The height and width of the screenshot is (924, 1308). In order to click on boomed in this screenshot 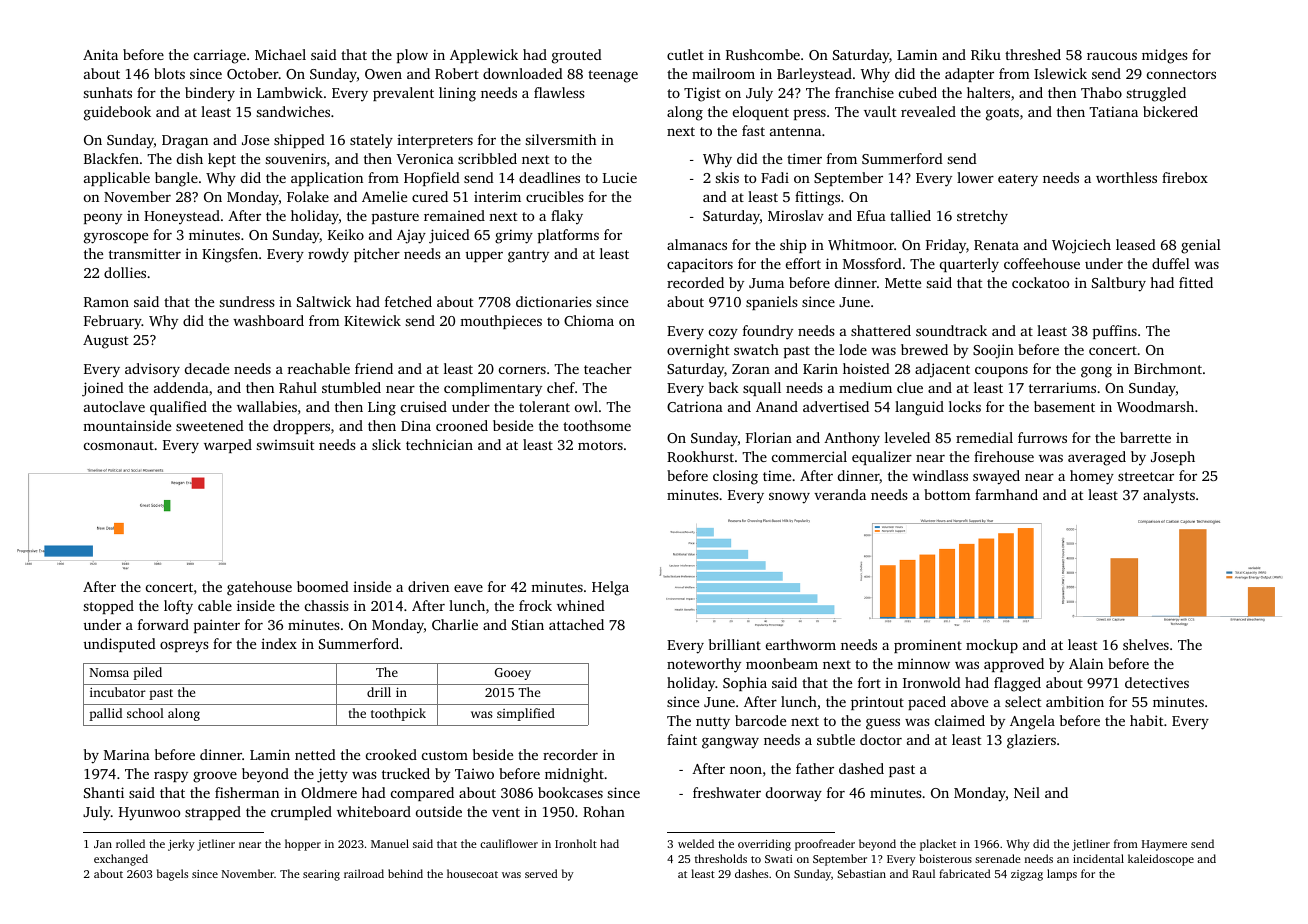, I will do `click(323, 586)`.
